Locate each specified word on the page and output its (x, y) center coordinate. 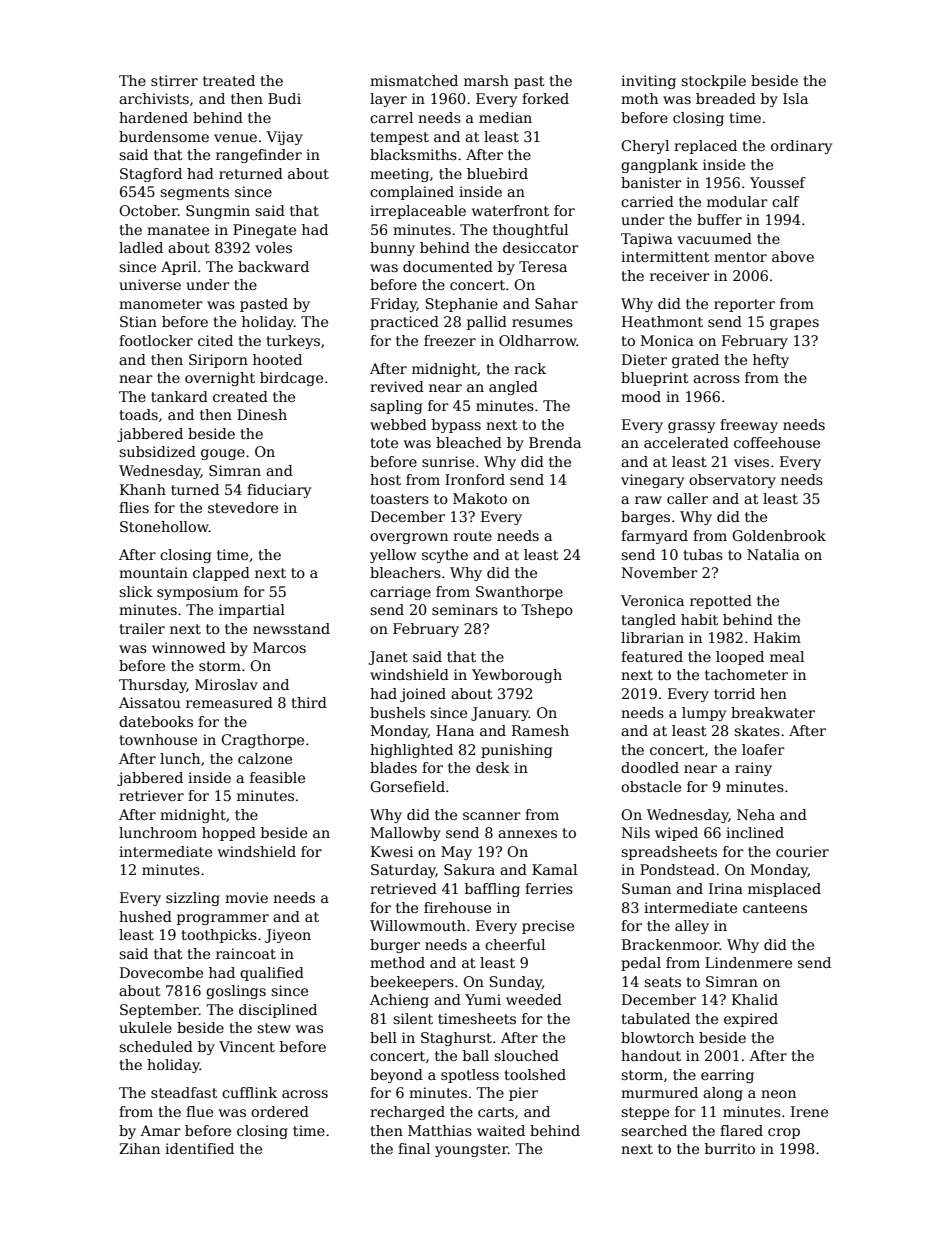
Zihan (139, 1148)
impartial (252, 611)
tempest (399, 138)
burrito (730, 1148)
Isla (795, 98)
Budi (284, 98)
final (414, 1148)
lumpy (704, 714)
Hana (455, 730)
